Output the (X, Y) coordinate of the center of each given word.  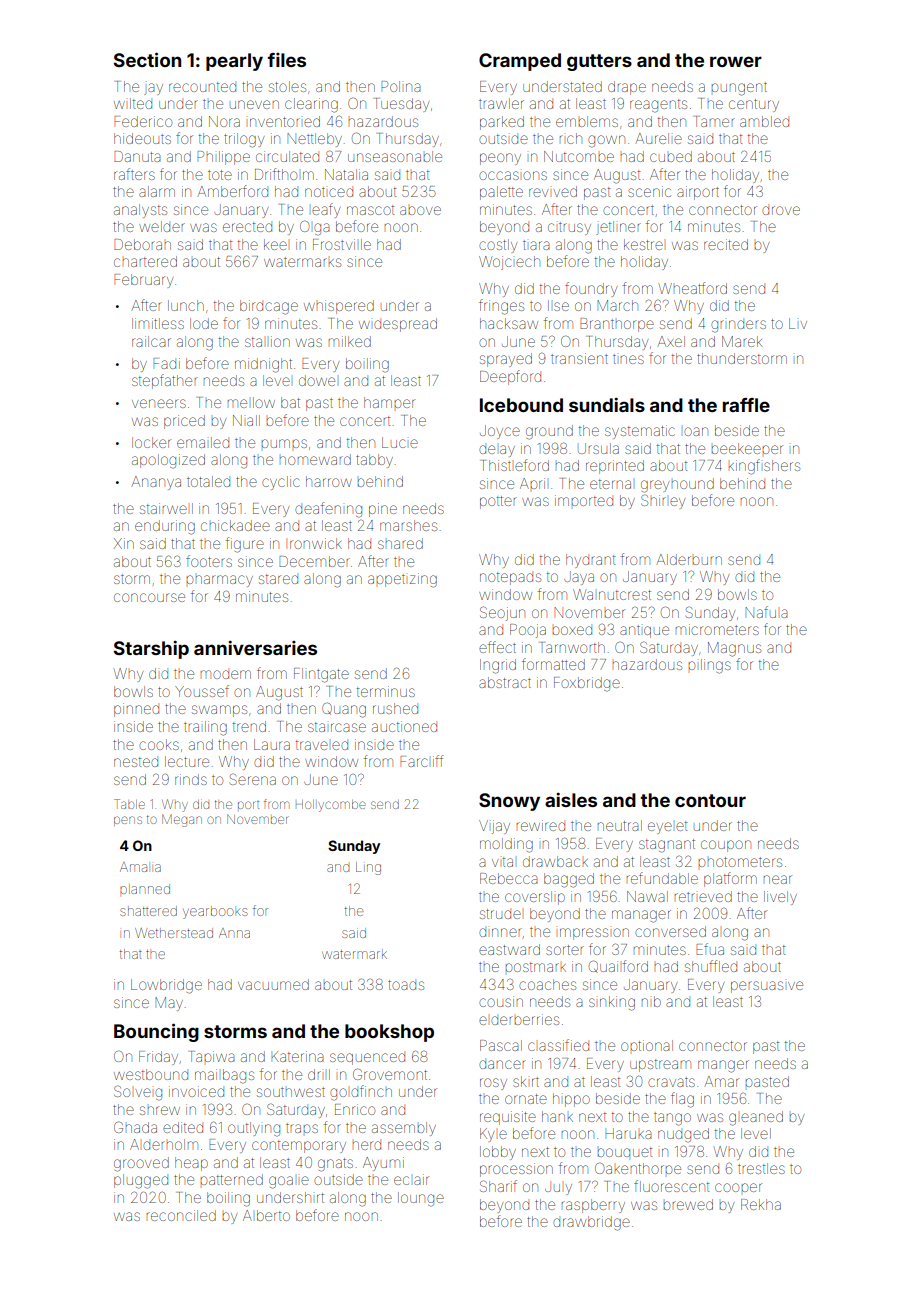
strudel (500, 914)
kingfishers (764, 467)
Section (147, 59)
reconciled (181, 1215)
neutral (620, 825)
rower (736, 61)
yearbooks (215, 913)
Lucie (400, 442)
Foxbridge (587, 684)
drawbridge (591, 1223)
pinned (136, 710)
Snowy (509, 802)
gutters (599, 62)
